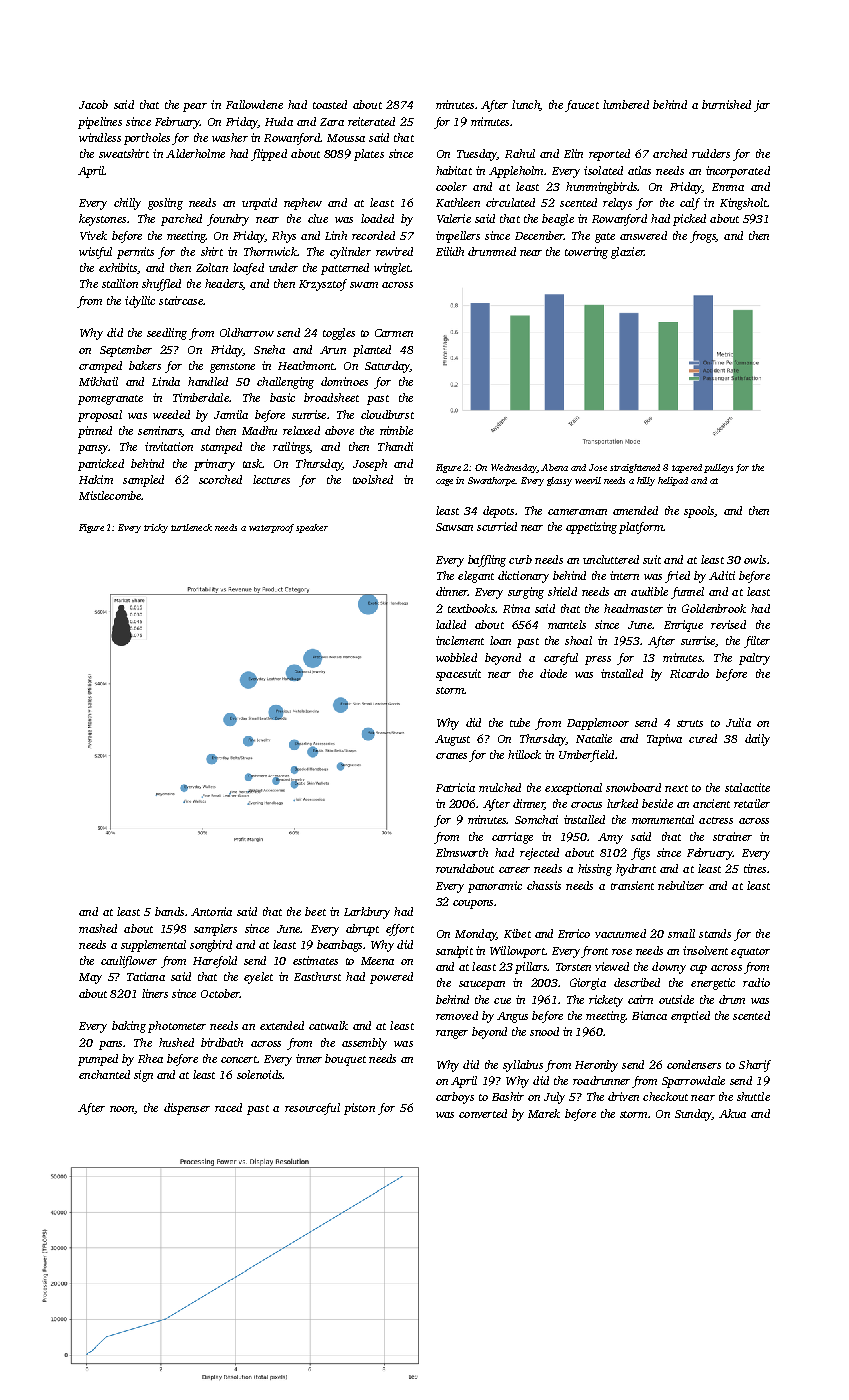  Describe the element at coordinates (396, 430) in the document. I see `nimble` at that location.
